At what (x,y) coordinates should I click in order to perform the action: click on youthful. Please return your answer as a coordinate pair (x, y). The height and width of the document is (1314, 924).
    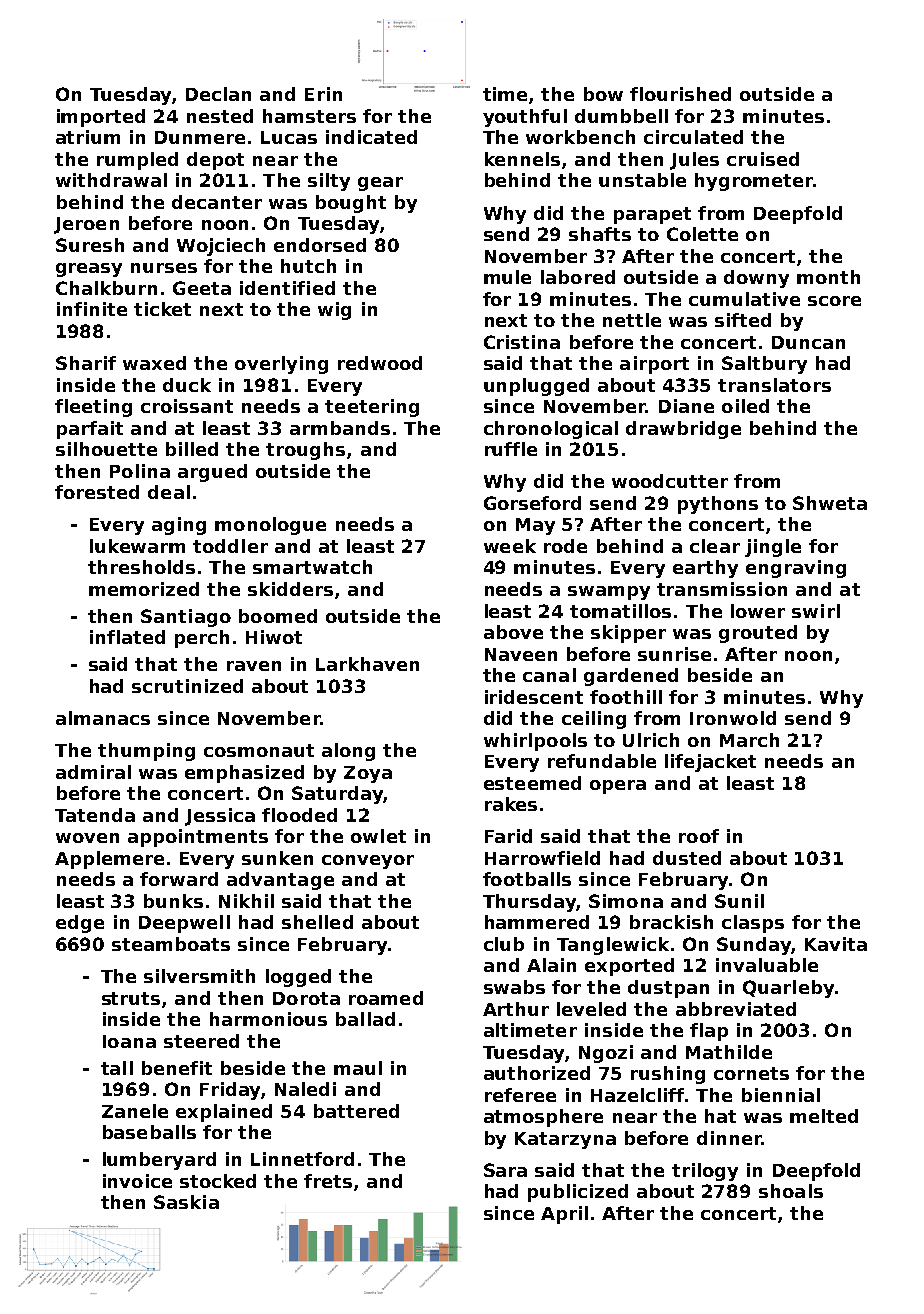
    Looking at the image, I should click on (525, 118).
